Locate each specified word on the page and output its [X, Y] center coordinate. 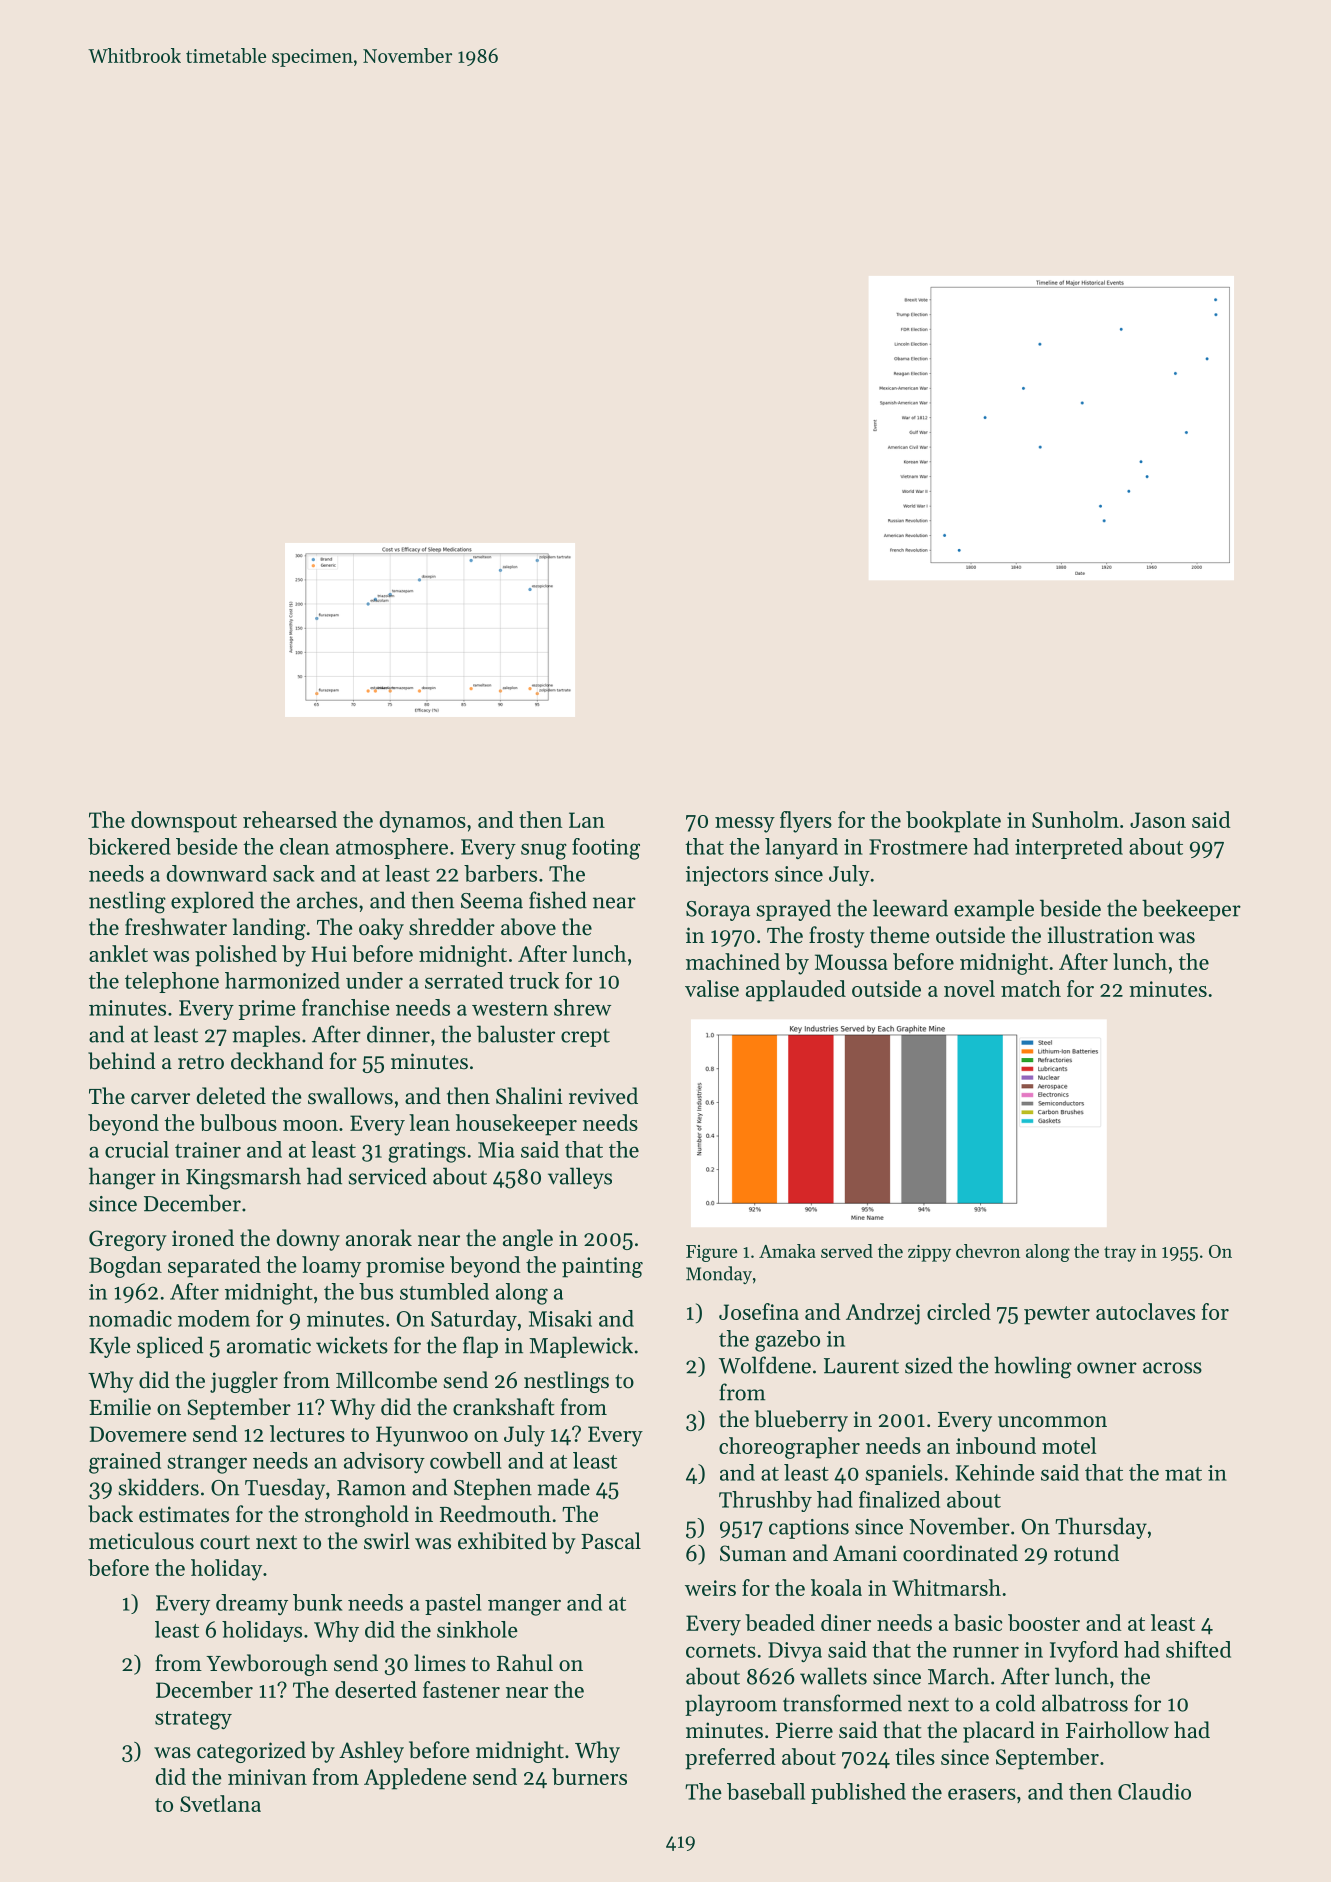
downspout [184, 822]
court [225, 1542]
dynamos [423, 822]
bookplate [953, 822]
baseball [766, 1791]
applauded [796, 991]
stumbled [444, 1291]
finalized [899, 1499]
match [1031, 988]
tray [1120, 1254]
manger [524, 1607]
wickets [352, 1345]
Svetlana [220, 1803]
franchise [346, 1007]
